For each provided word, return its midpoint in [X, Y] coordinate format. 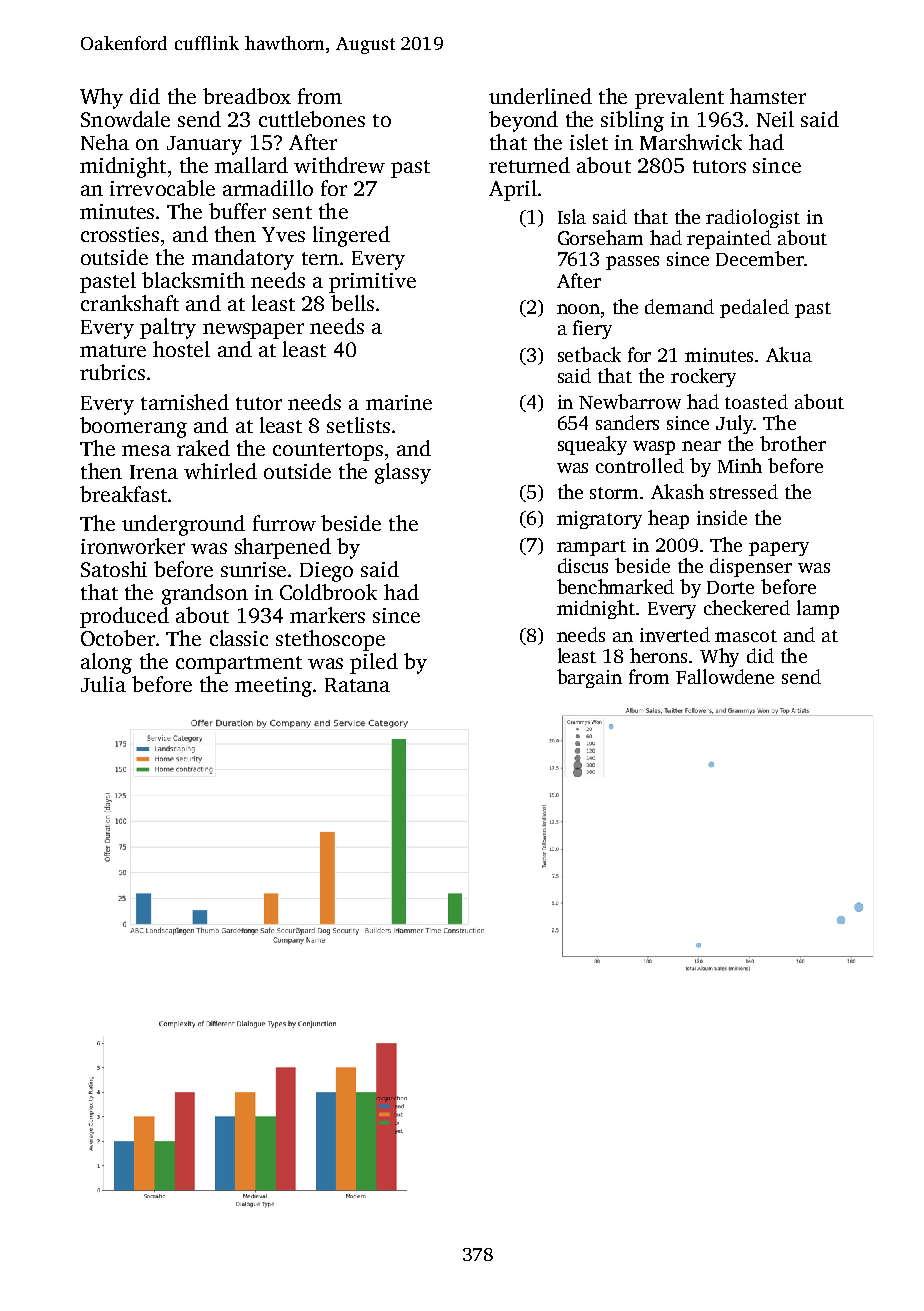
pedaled [754, 308]
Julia [103, 684]
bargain [589, 678]
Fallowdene [725, 676]
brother [793, 443]
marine [399, 402]
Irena [154, 472]
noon [578, 309]
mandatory [243, 259]
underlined [540, 96]
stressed [744, 491]
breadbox [247, 96]
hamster [768, 96]
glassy [403, 473]
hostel [181, 349]
